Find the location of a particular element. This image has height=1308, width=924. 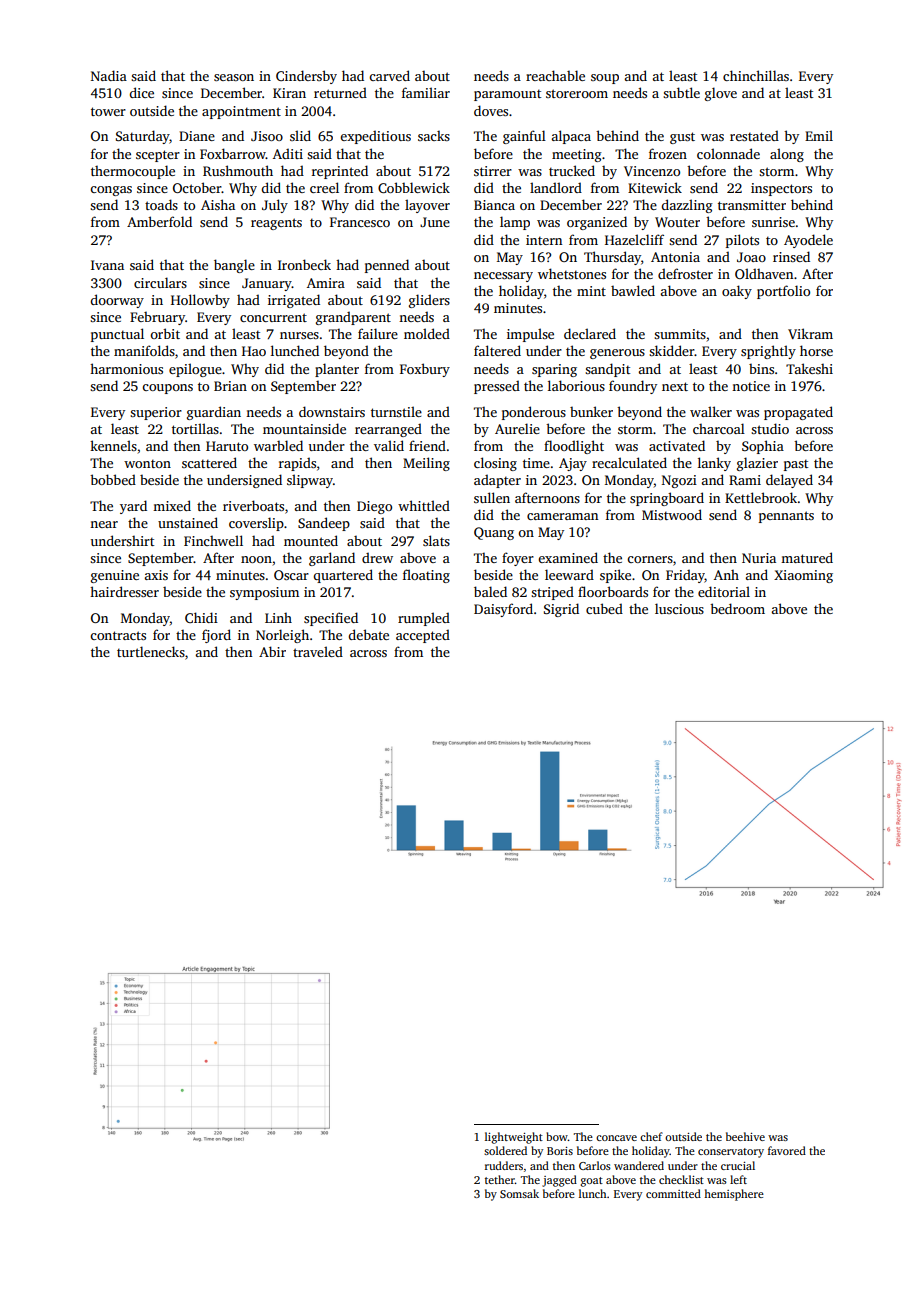

Quang is located at coordinates (494, 533).
